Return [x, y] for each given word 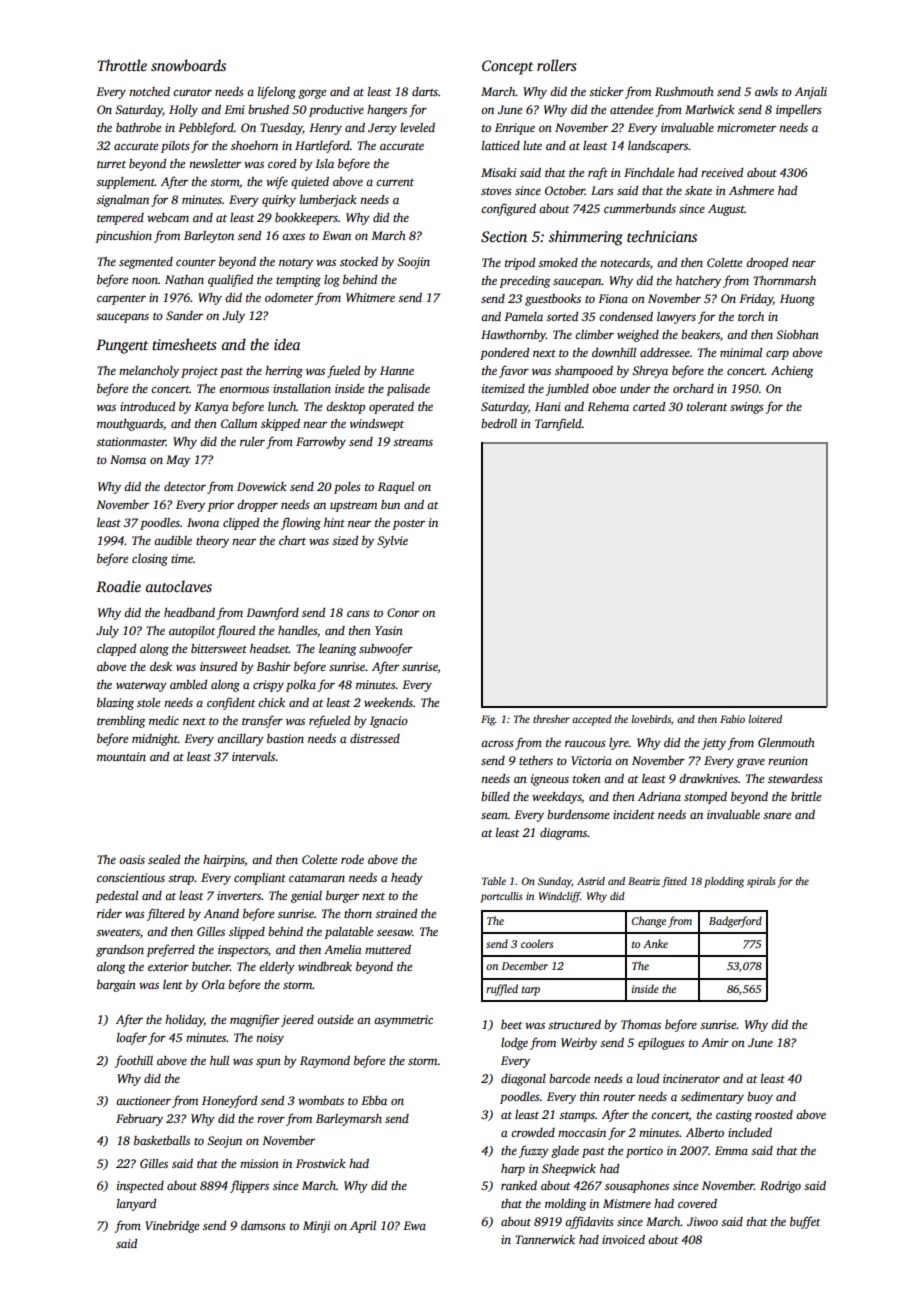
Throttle [122, 65]
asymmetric [403, 1021]
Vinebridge [172, 1227]
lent [172, 984]
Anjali [811, 93]
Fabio [732, 719]
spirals [761, 882]
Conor [403, 612]
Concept [507, 67]
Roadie [118, 586]
